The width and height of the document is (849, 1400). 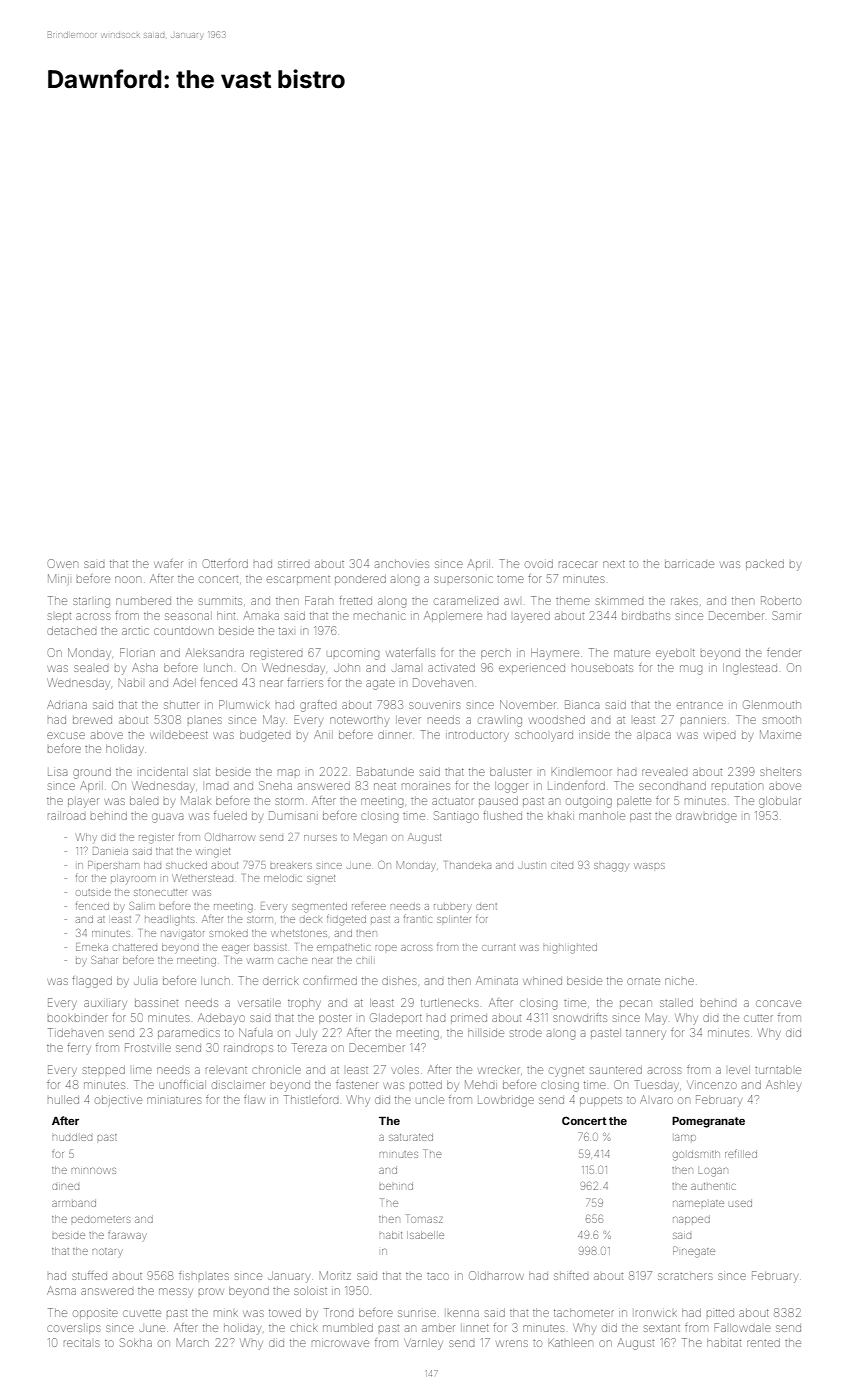 What do you see at coordinates (79, 1048) in the document?
I see `ferry` at bounding box center [79, 1048].
